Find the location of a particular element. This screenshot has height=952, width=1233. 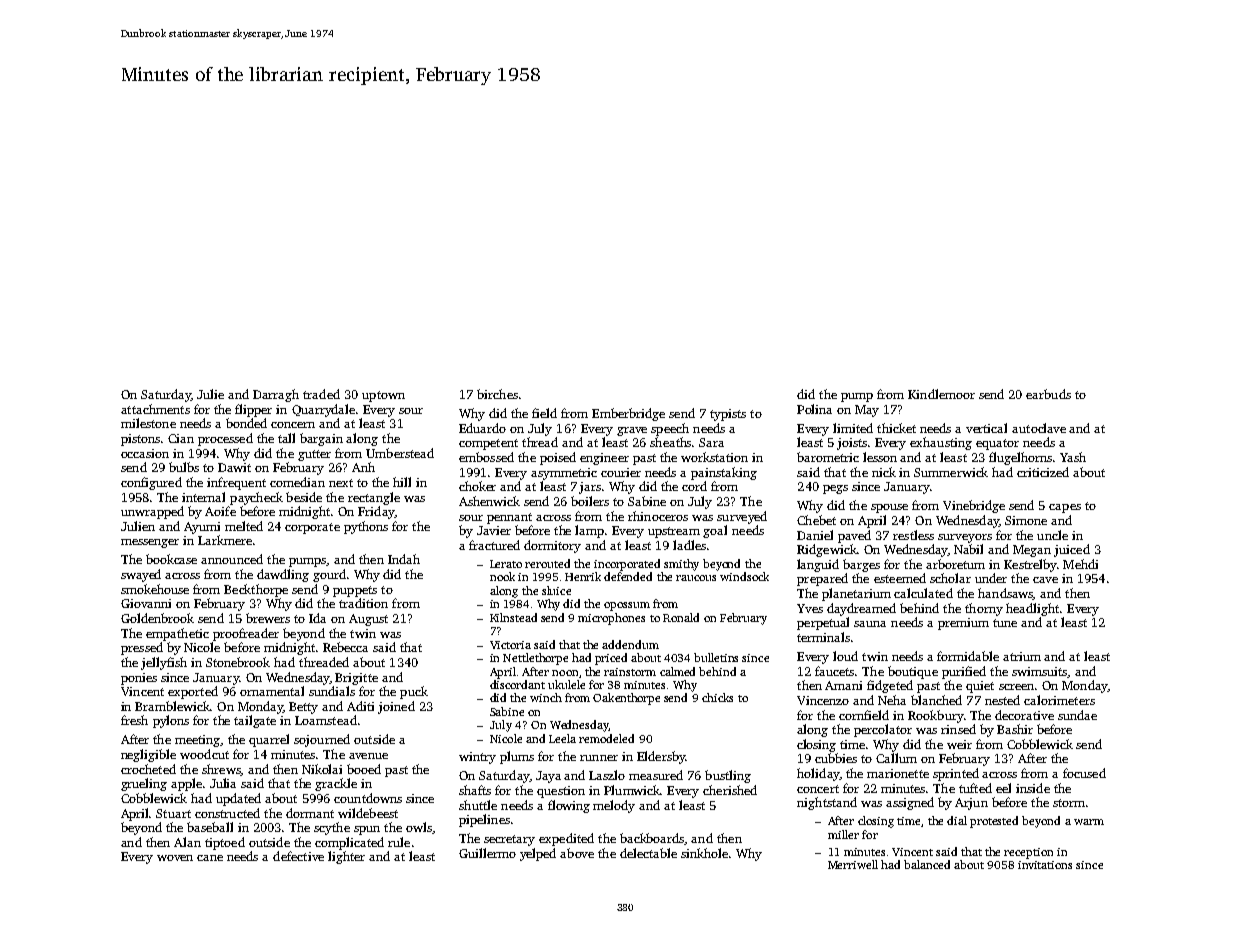

microphones is located at coordinates (611, 619).
